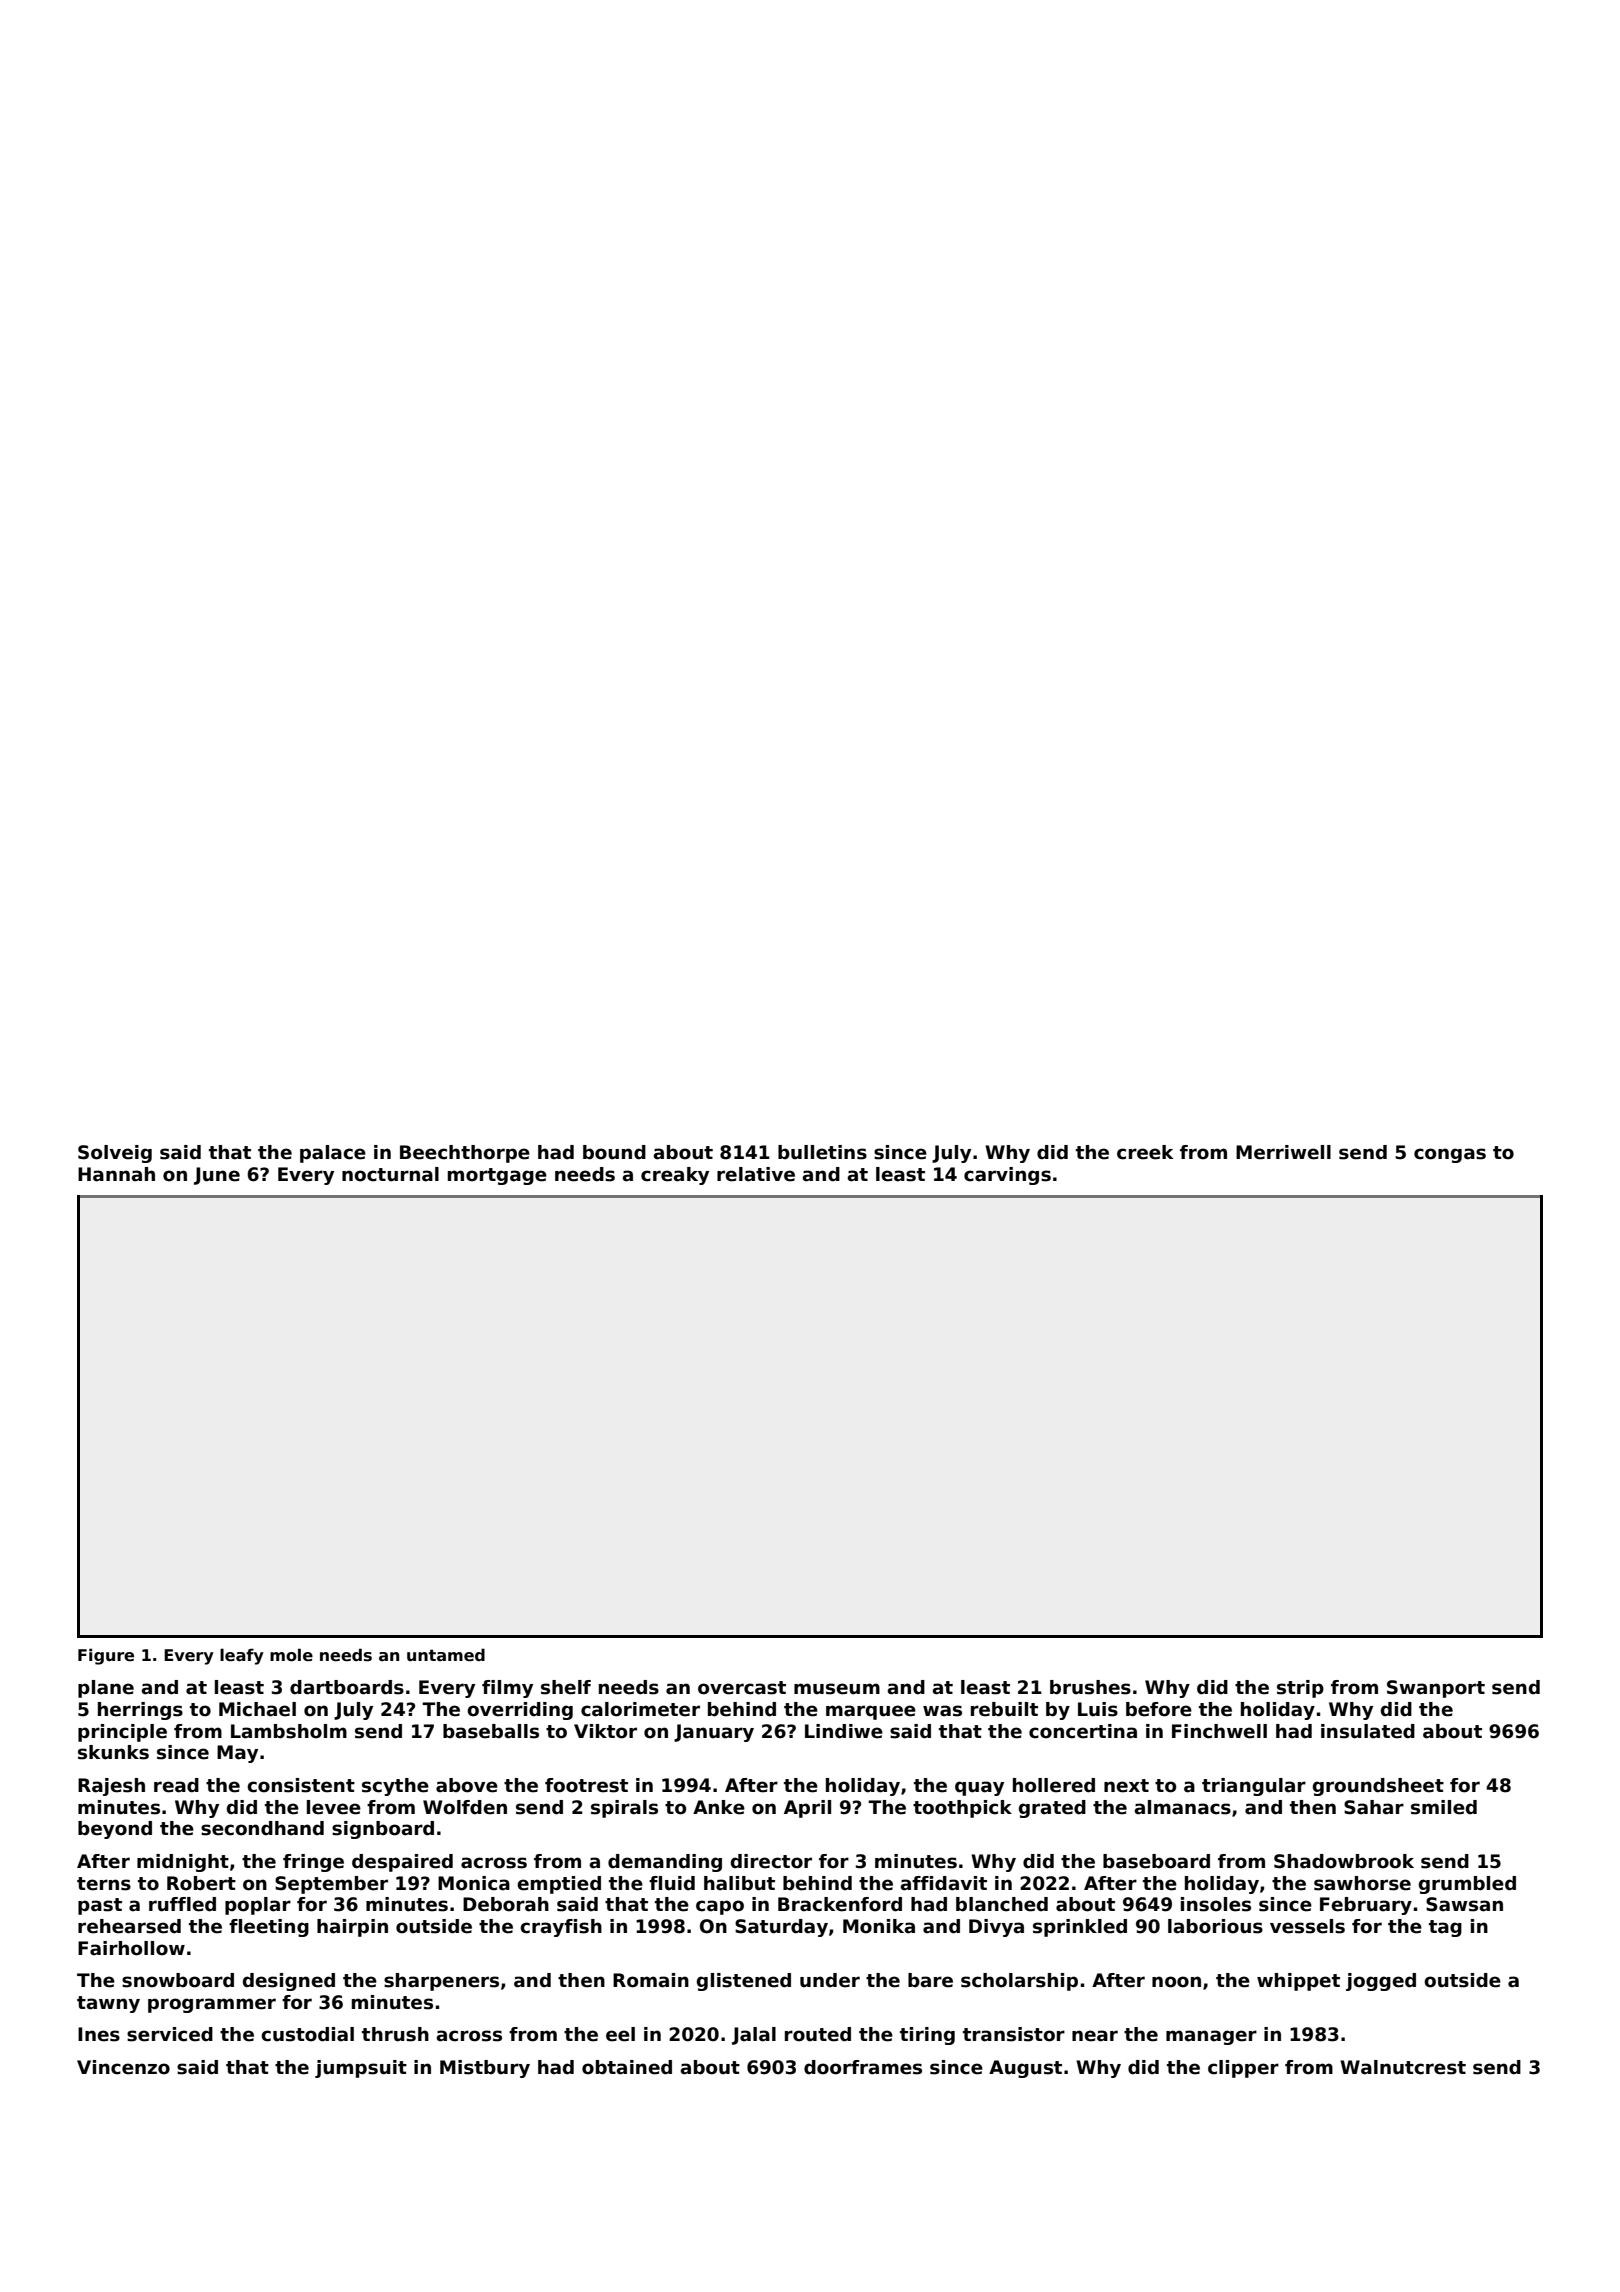 This document has height=2292, width=1620. I want to click on bulletins, so click(822, 1152).
